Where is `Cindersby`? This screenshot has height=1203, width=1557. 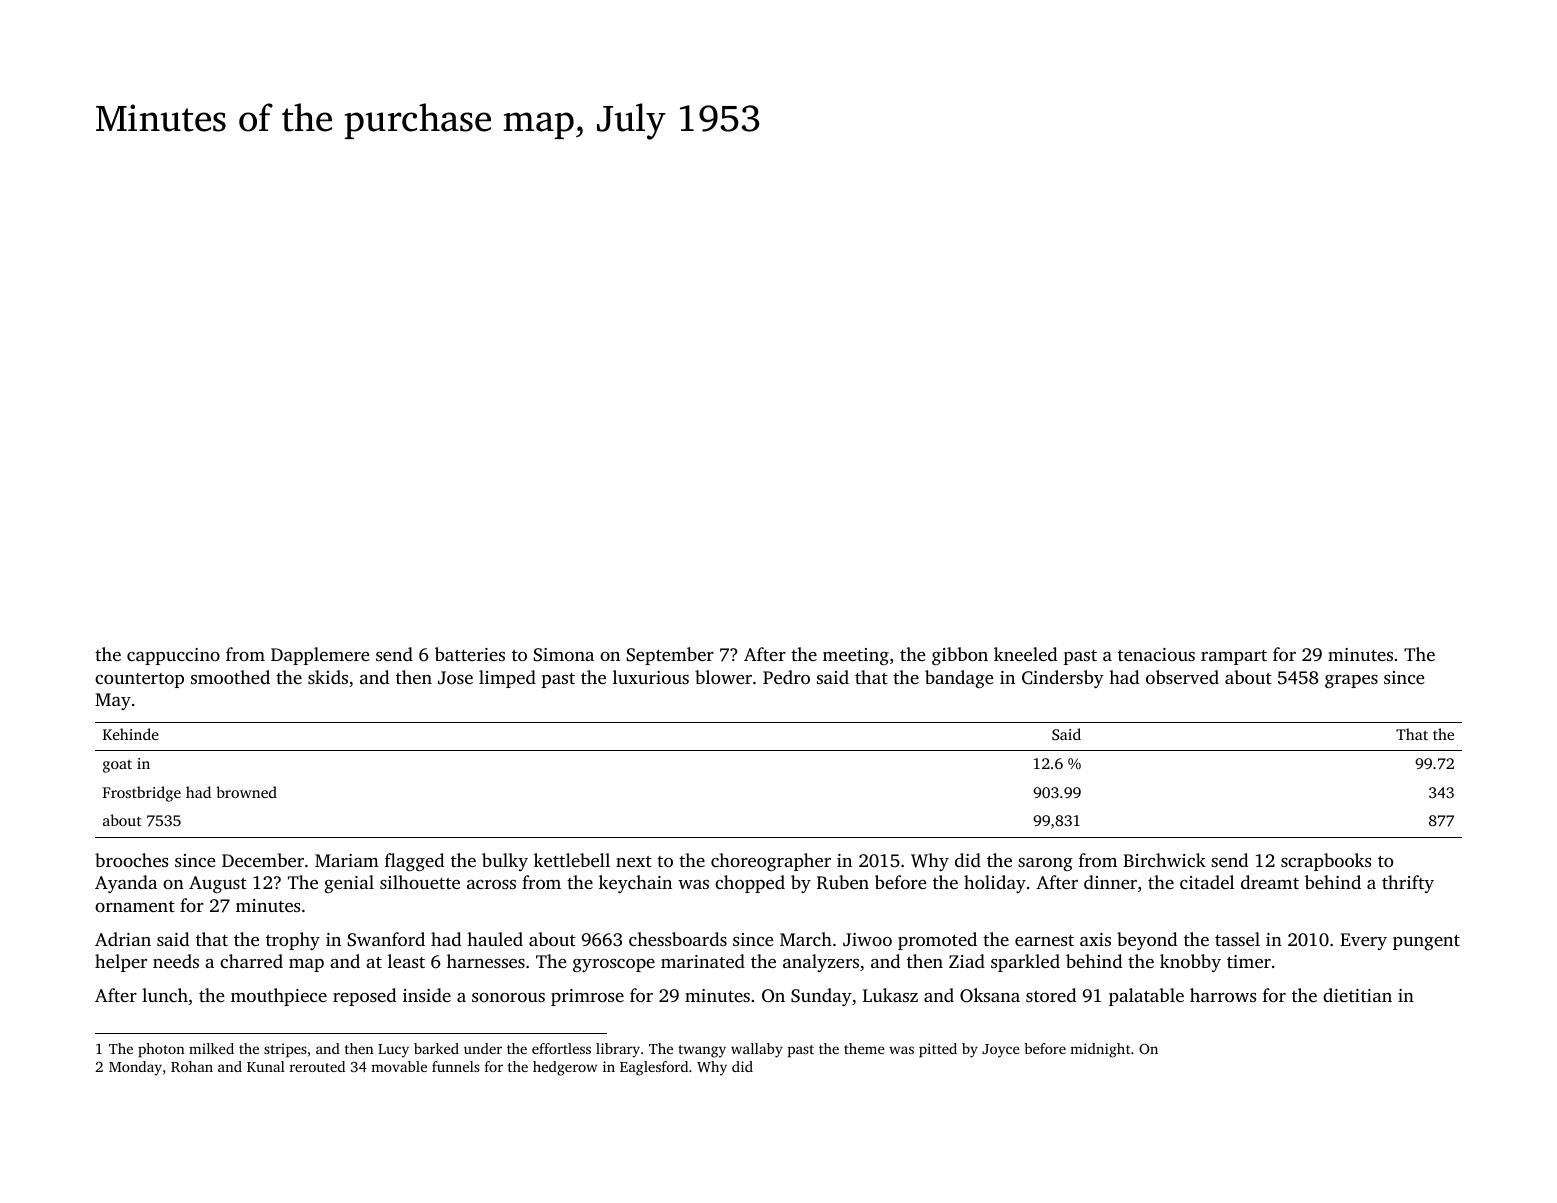
Cindersby is located at coordinates (1063, 679).
